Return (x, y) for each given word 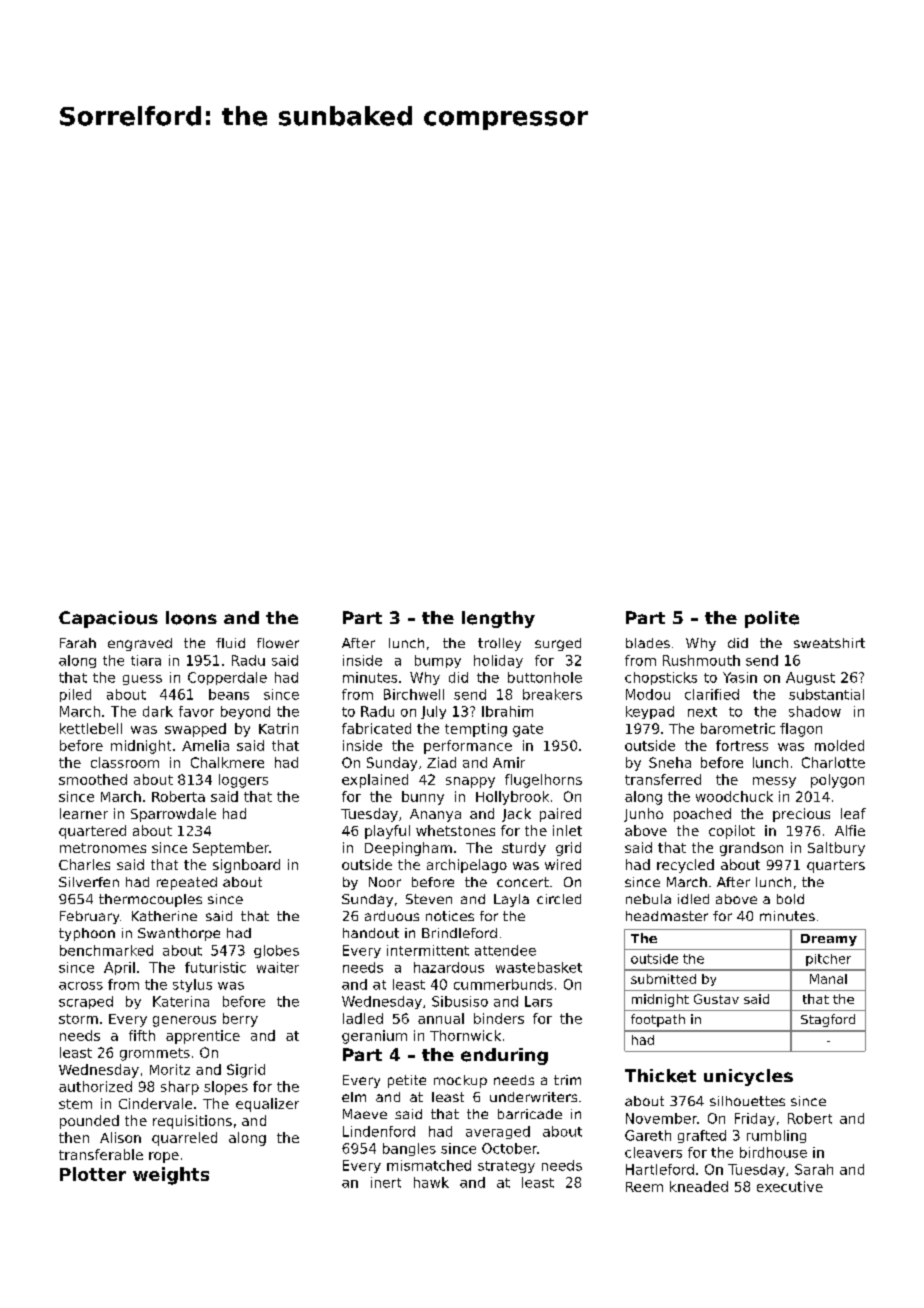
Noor (385, 882)
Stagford (828, 1020)
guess (142, 680)
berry (240, 1020)
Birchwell (414, 694)
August (810, 678)
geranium (374, 1037)
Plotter (93, 1174)
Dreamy (829, 940)
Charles (84, 864)
